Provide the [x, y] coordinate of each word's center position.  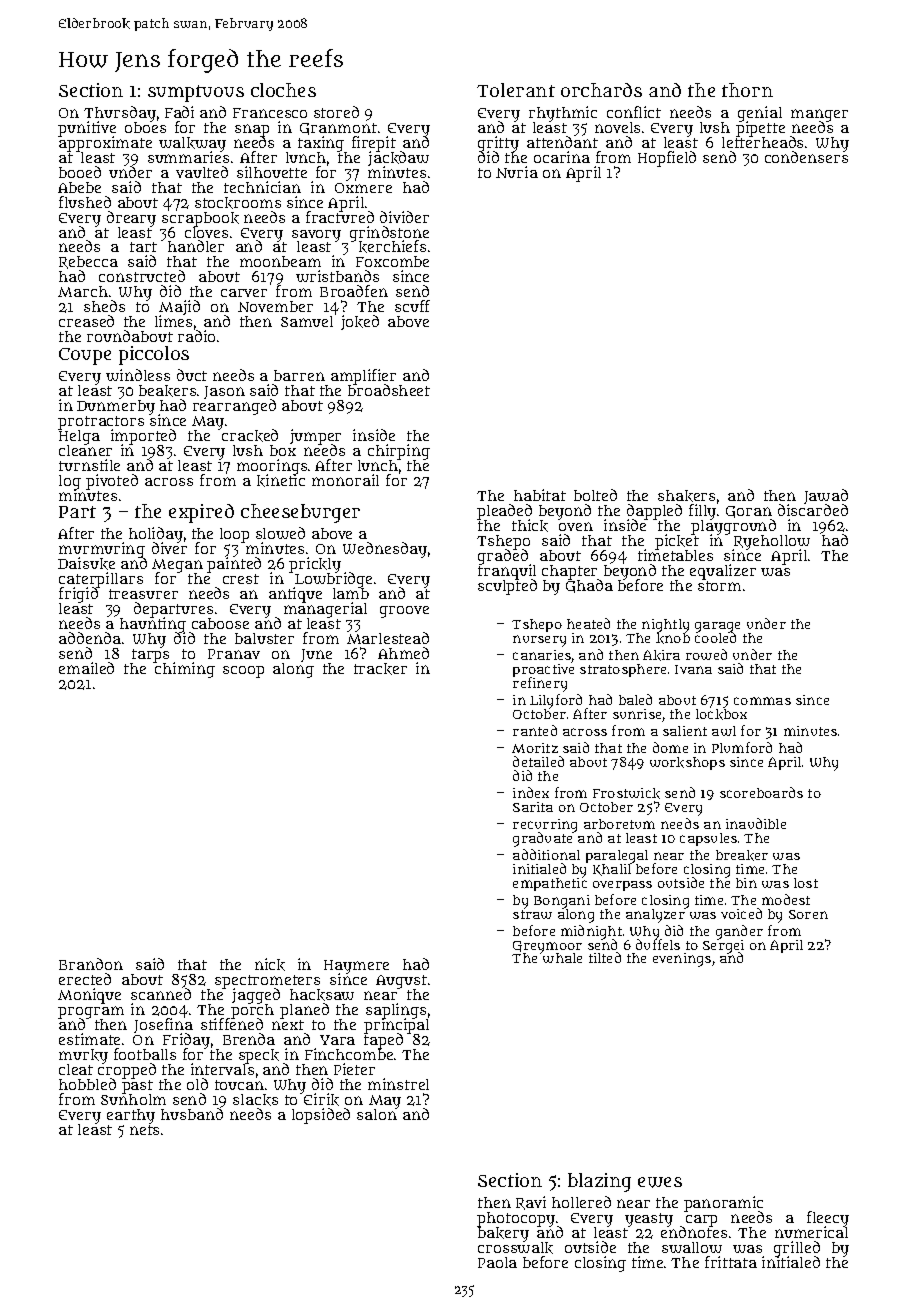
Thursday [120, 114]
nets [144, 1130]
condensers [806, 157]
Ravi [531, 1203]
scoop [243, 672]
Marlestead [388, 638]
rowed [706, 654]
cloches [283, 90]
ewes [660, 1182]
